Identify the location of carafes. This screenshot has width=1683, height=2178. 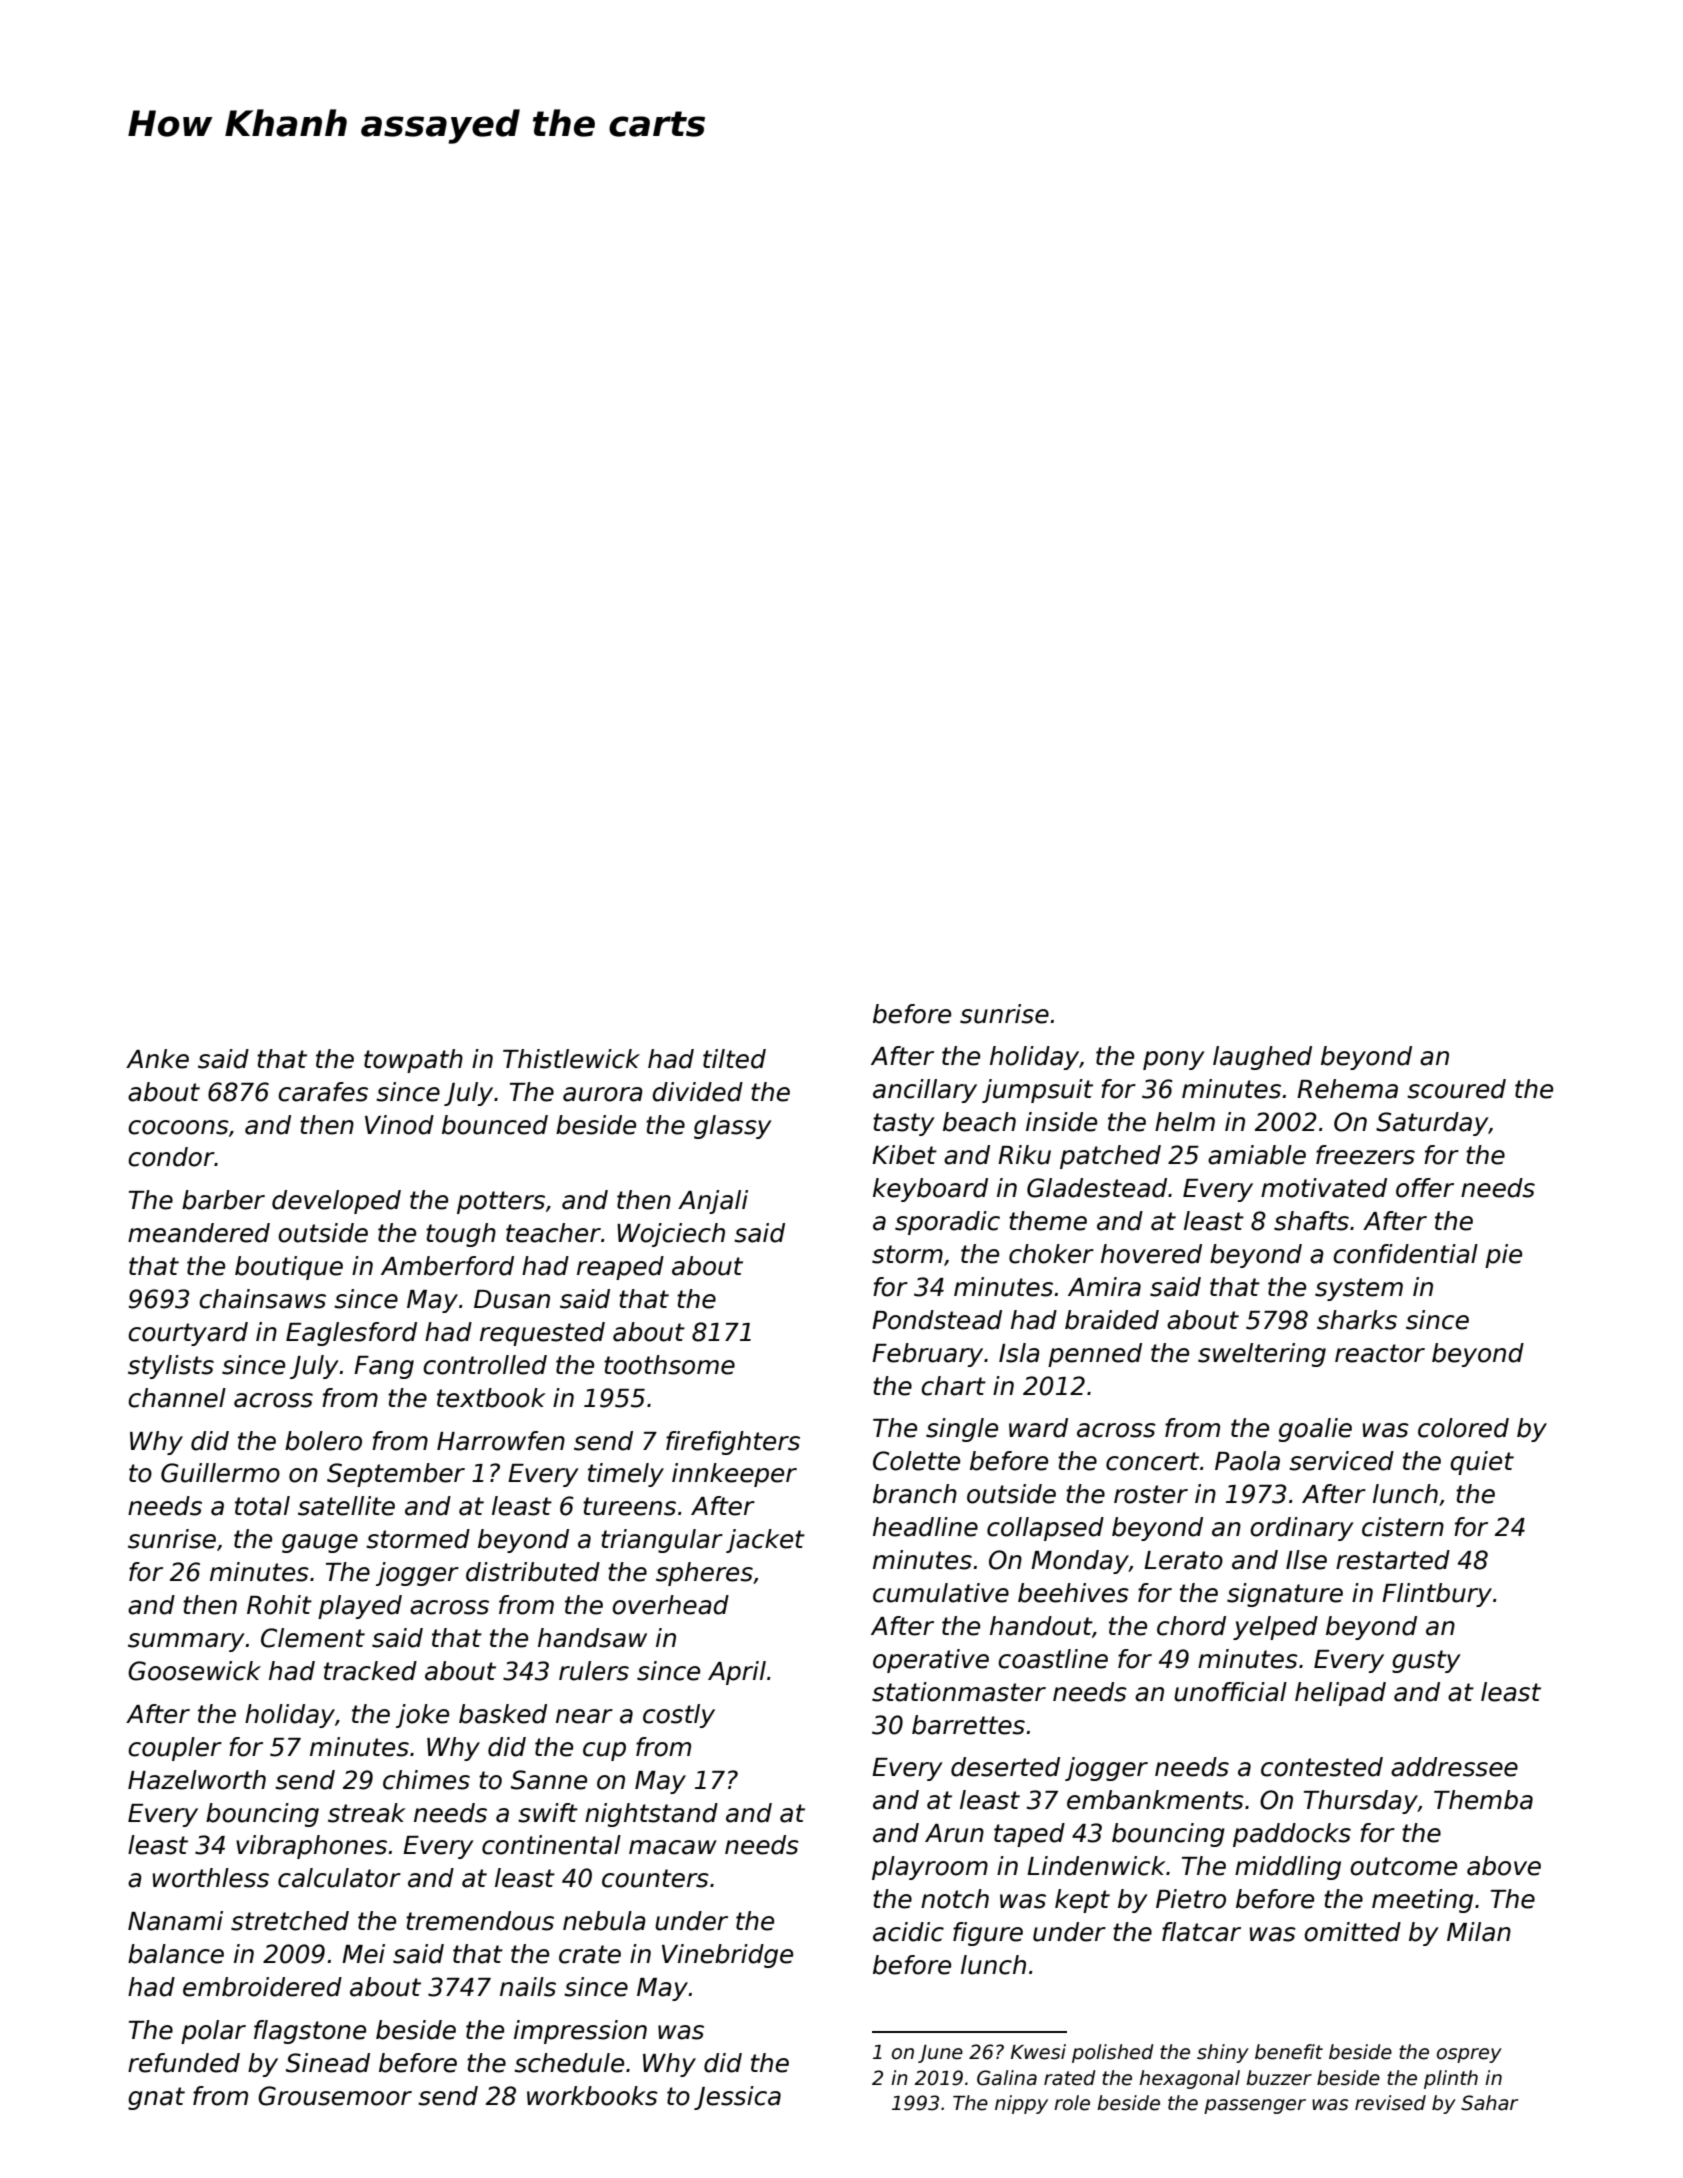
(323, 1092).
